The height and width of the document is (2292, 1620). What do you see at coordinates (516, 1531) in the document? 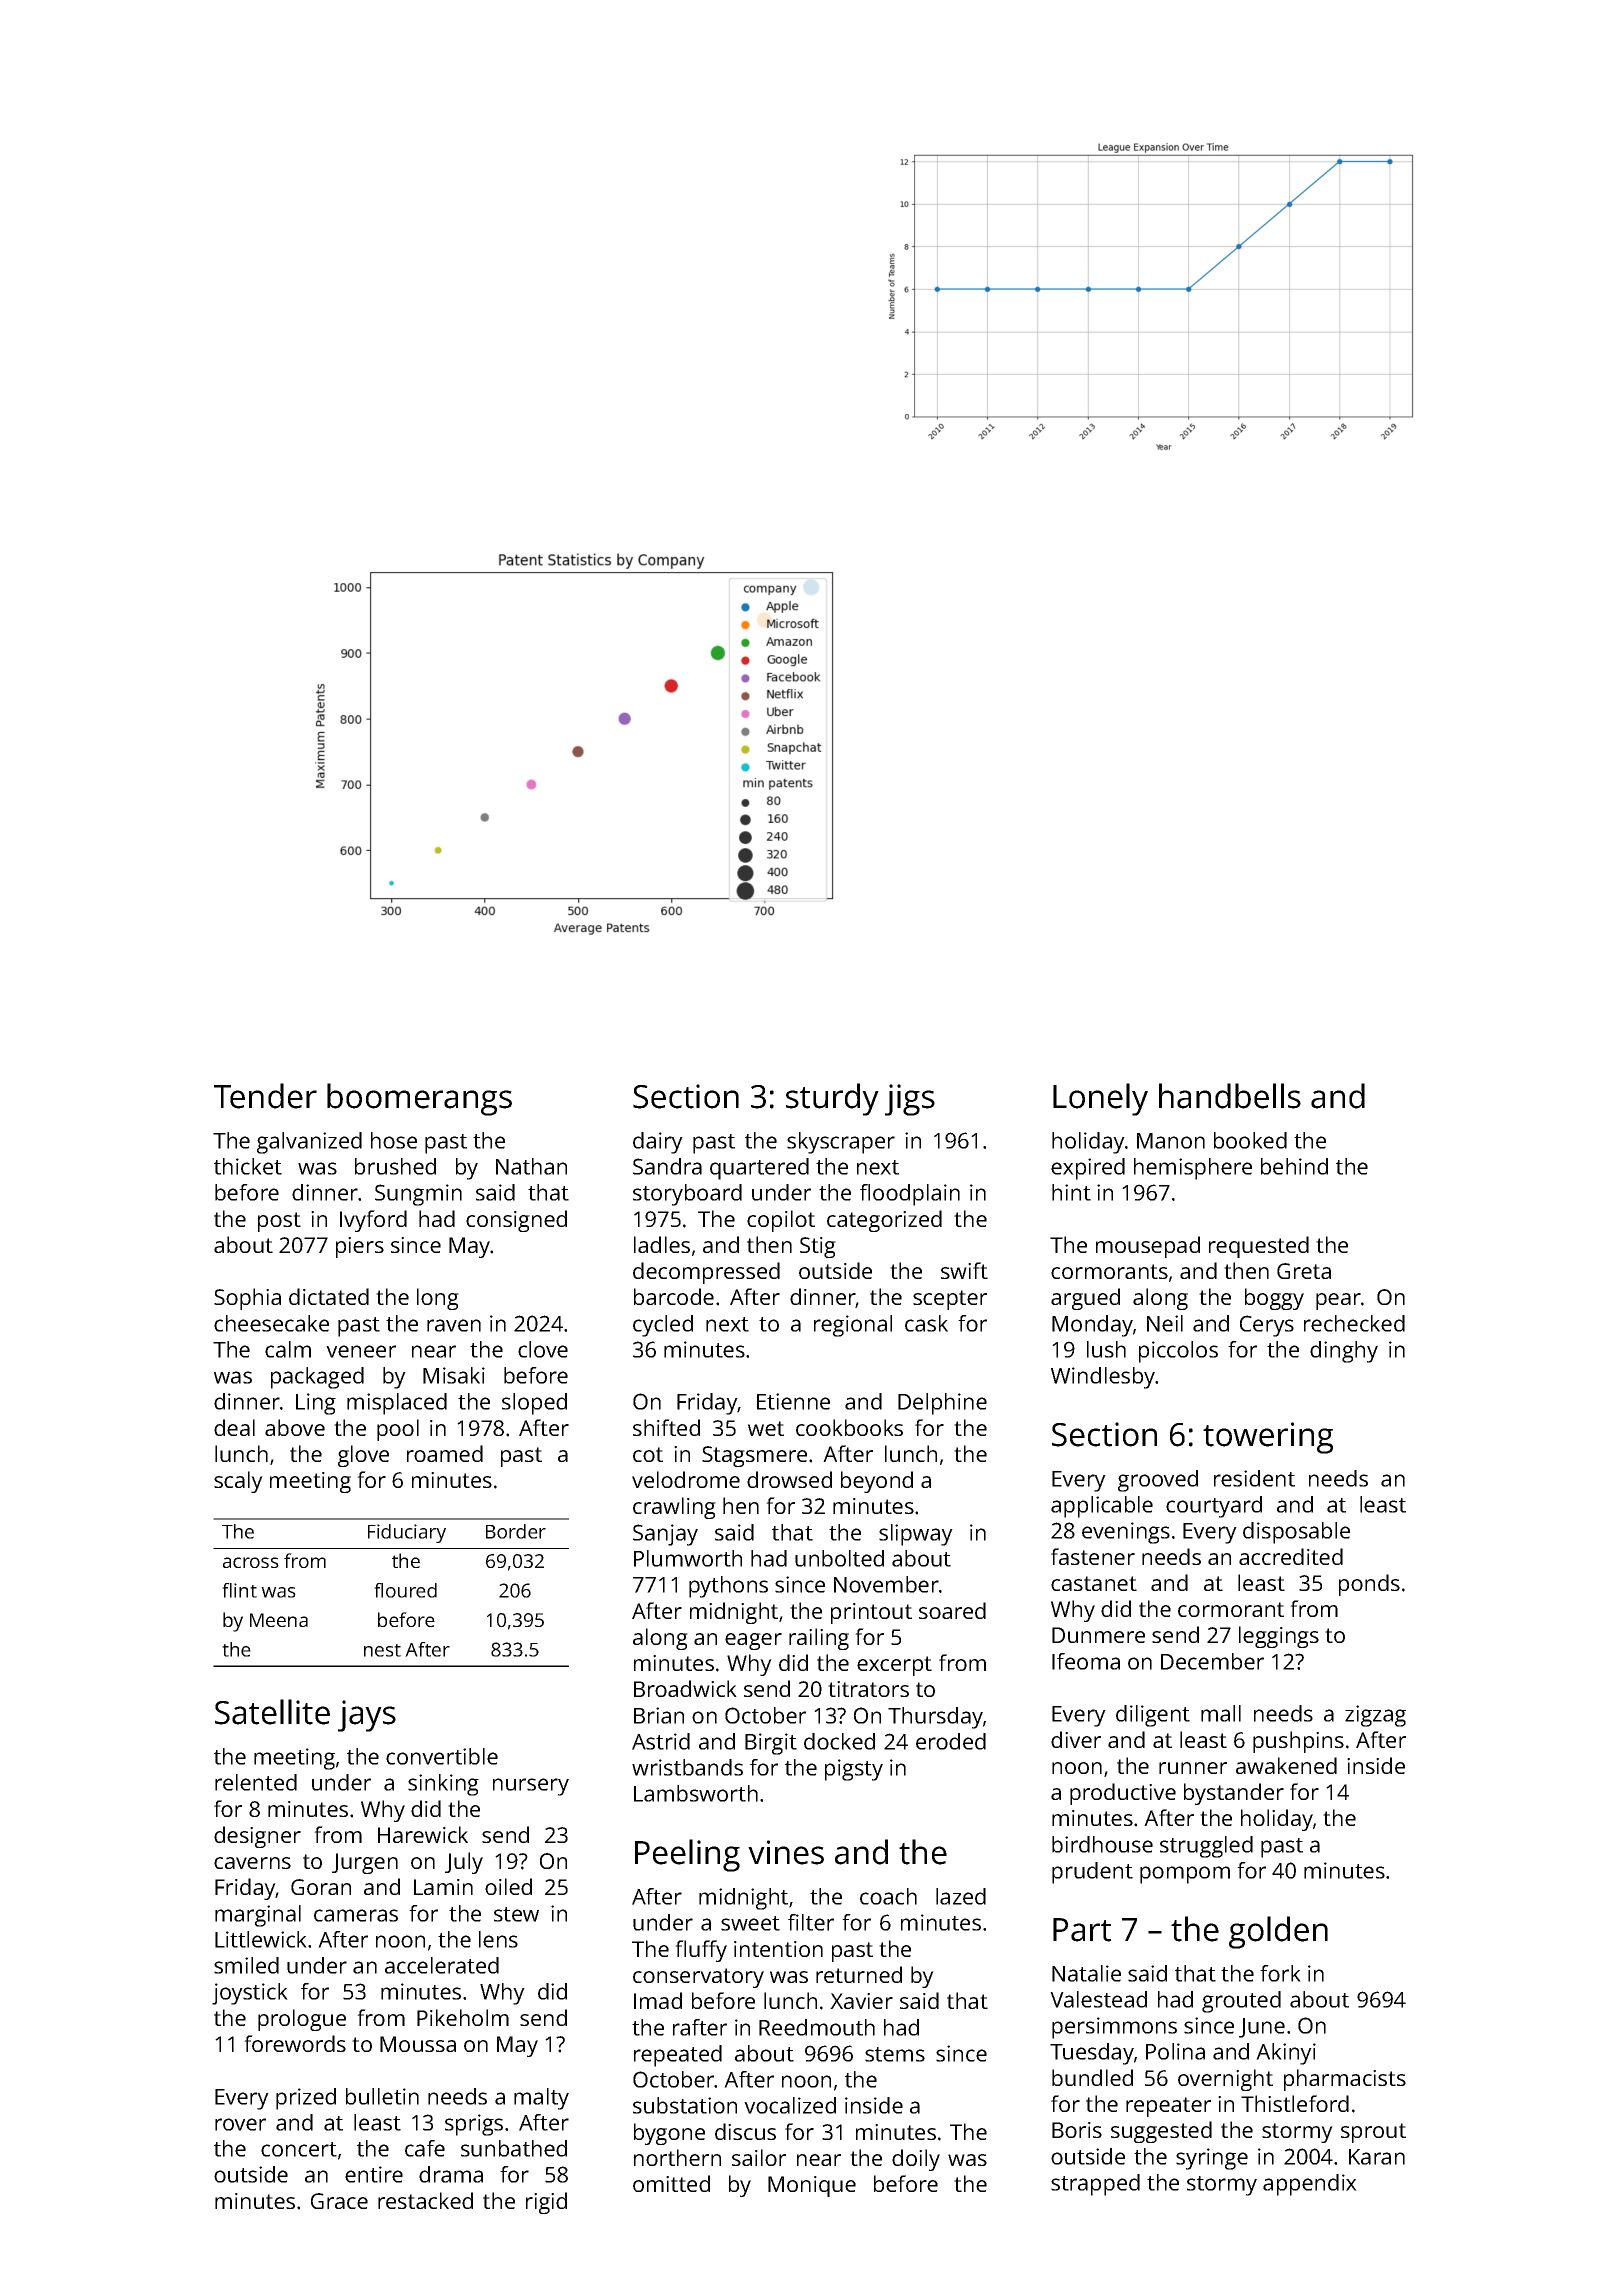
I see `Border` at bounding box center [516, 1531].
